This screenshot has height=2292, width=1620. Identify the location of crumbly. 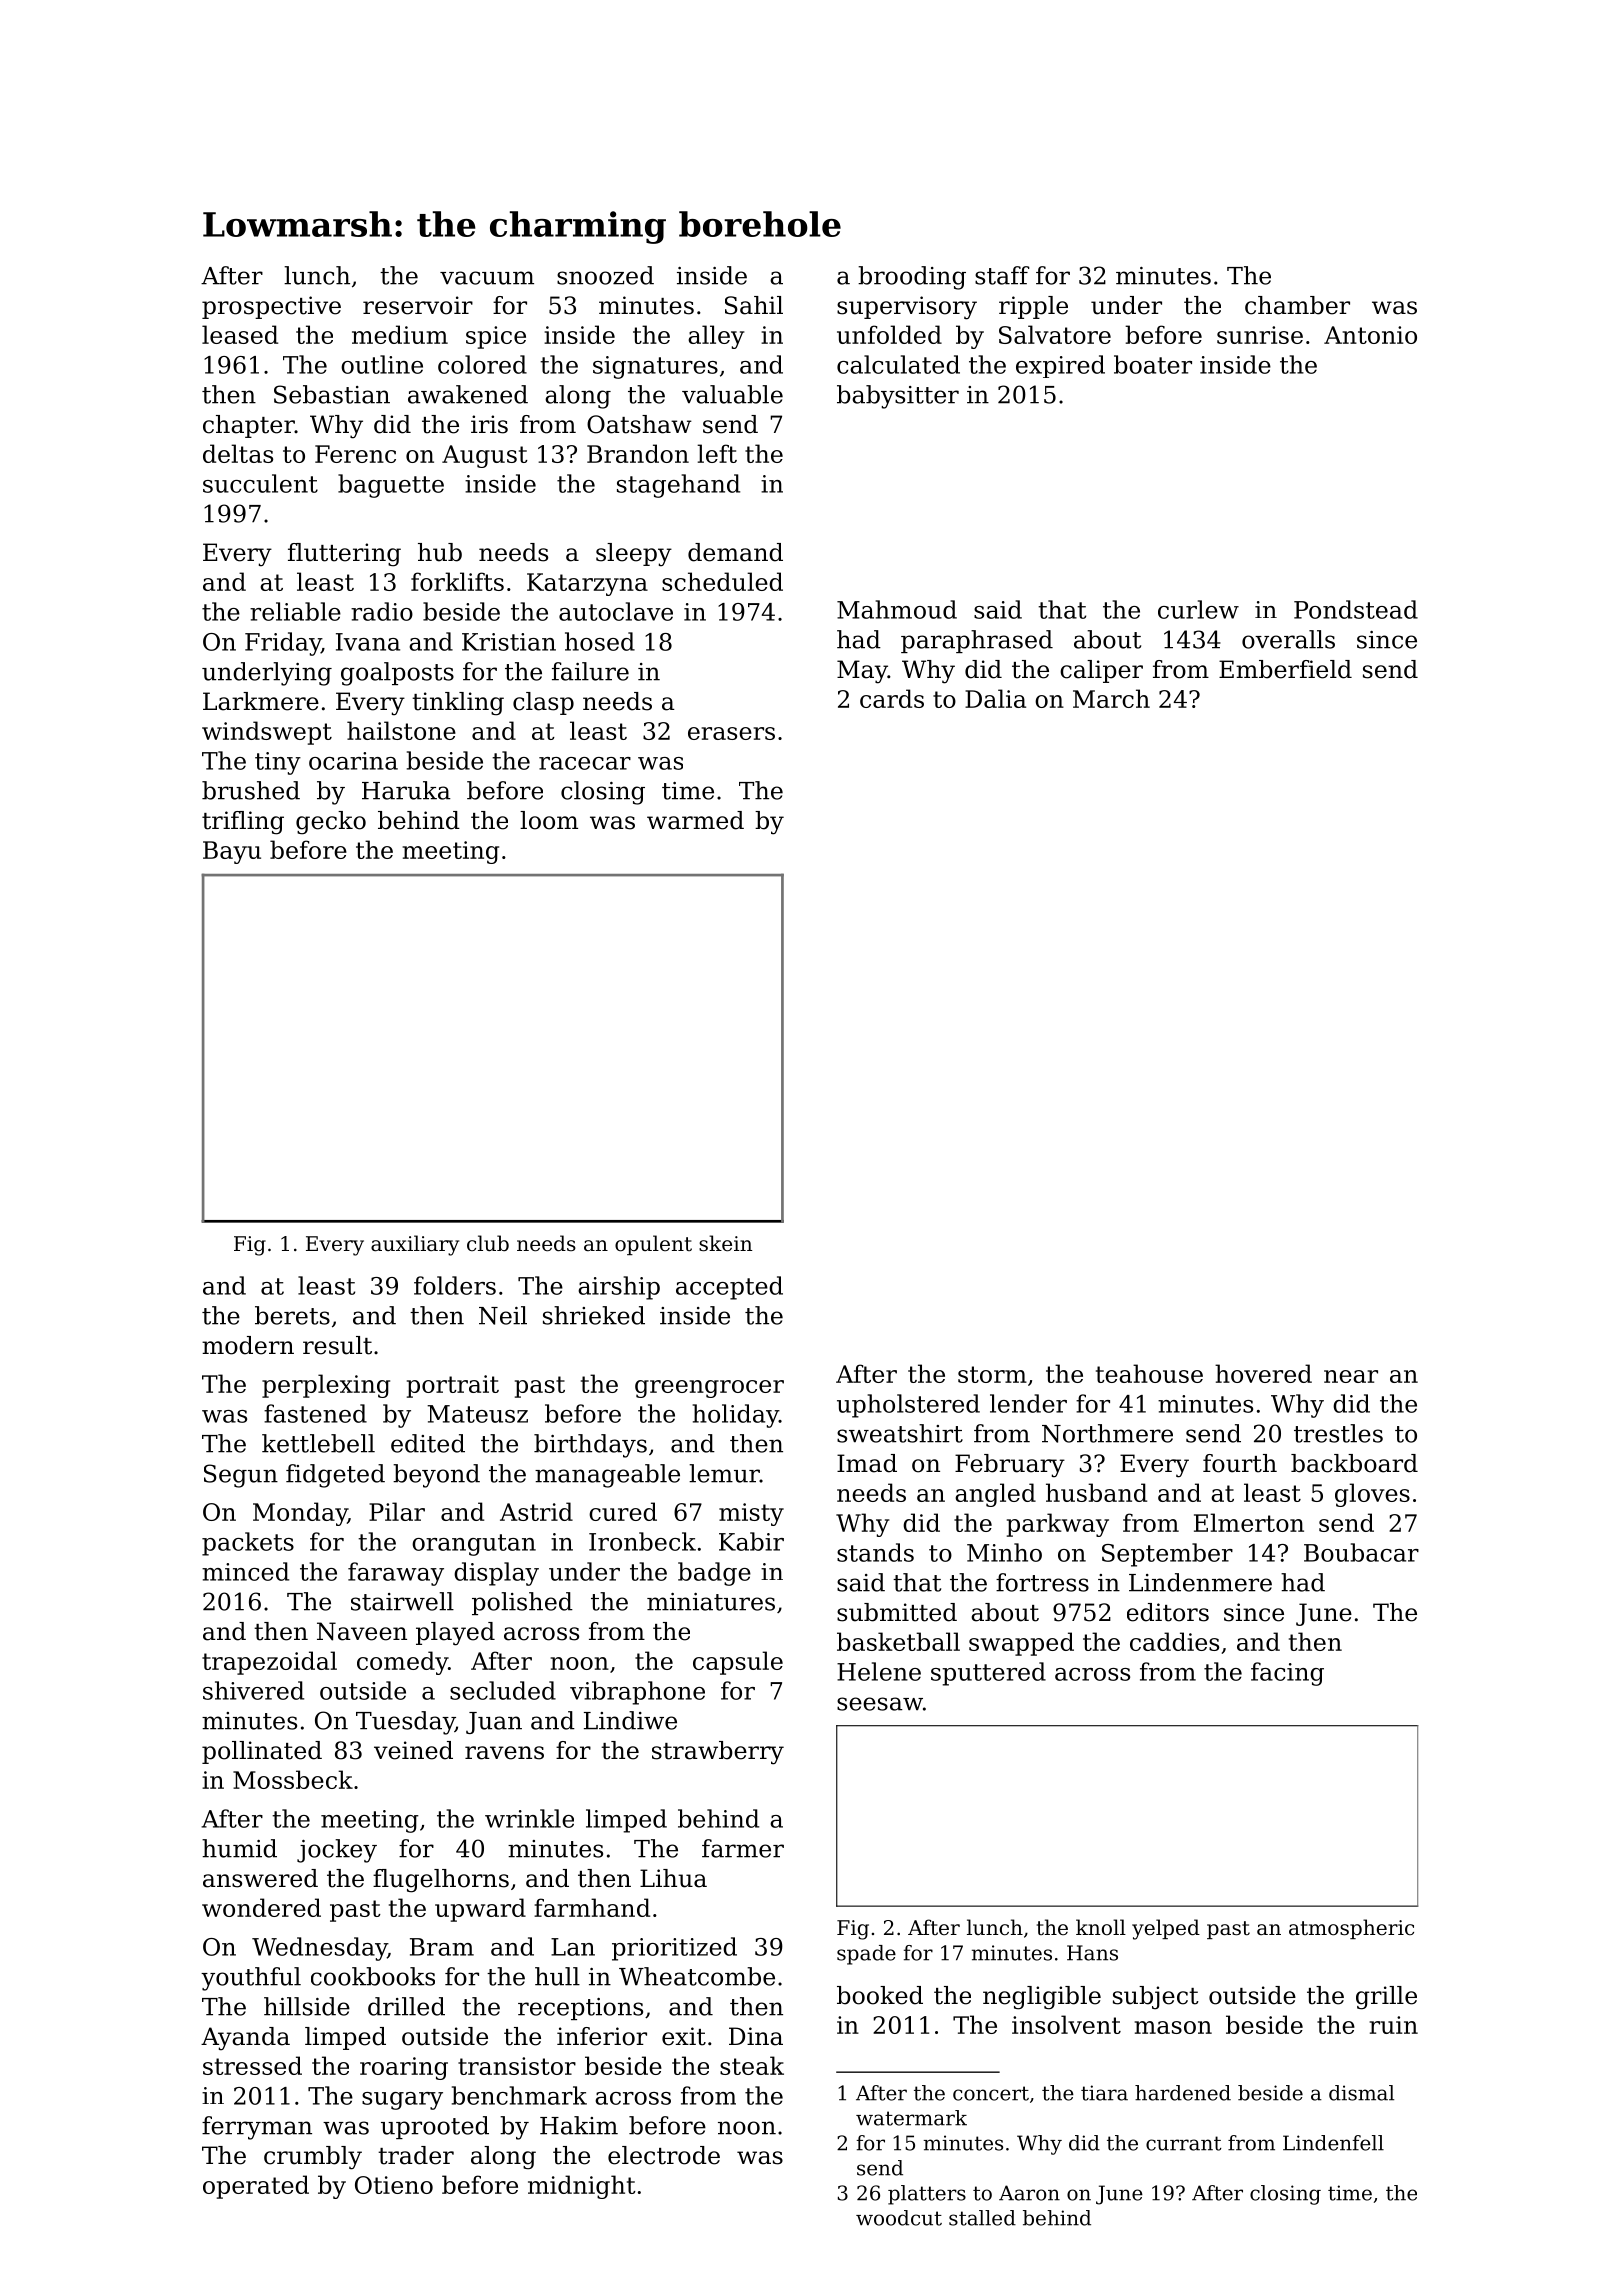
(313, 2158).
